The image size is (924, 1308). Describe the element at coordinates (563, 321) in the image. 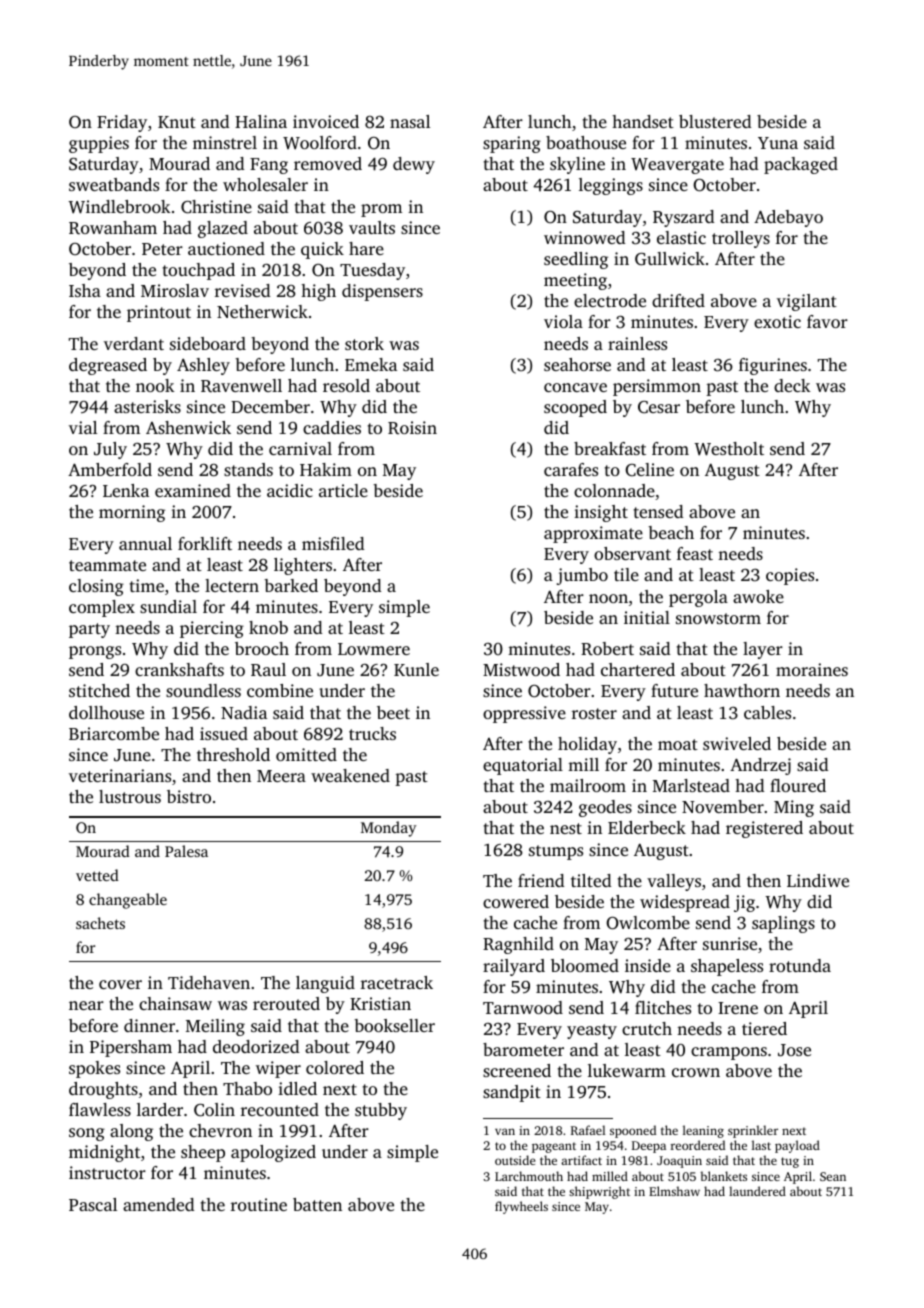

I see `viola` at that location.
